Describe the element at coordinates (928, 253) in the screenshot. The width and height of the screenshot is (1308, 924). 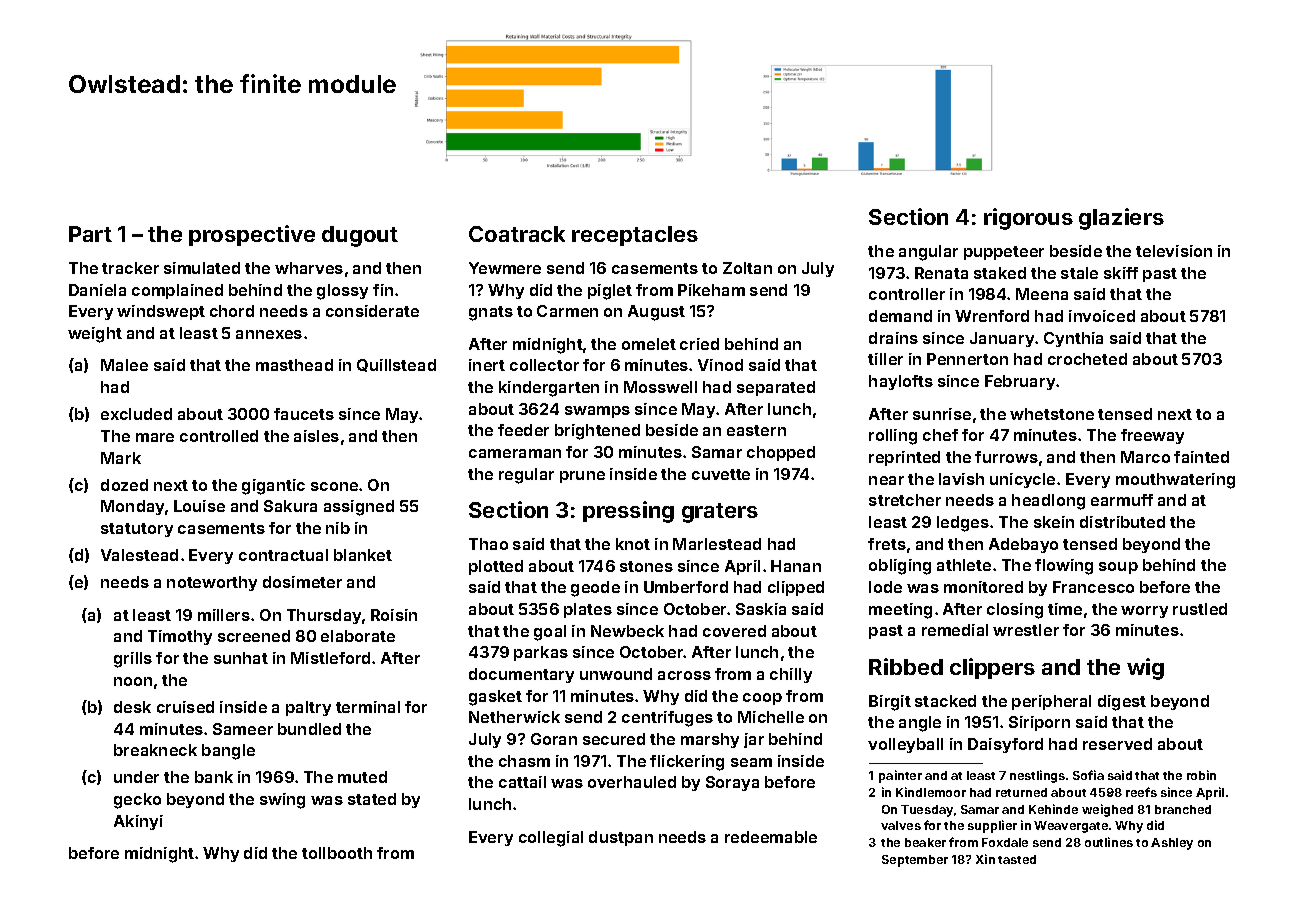
I see `angular` at that location.
